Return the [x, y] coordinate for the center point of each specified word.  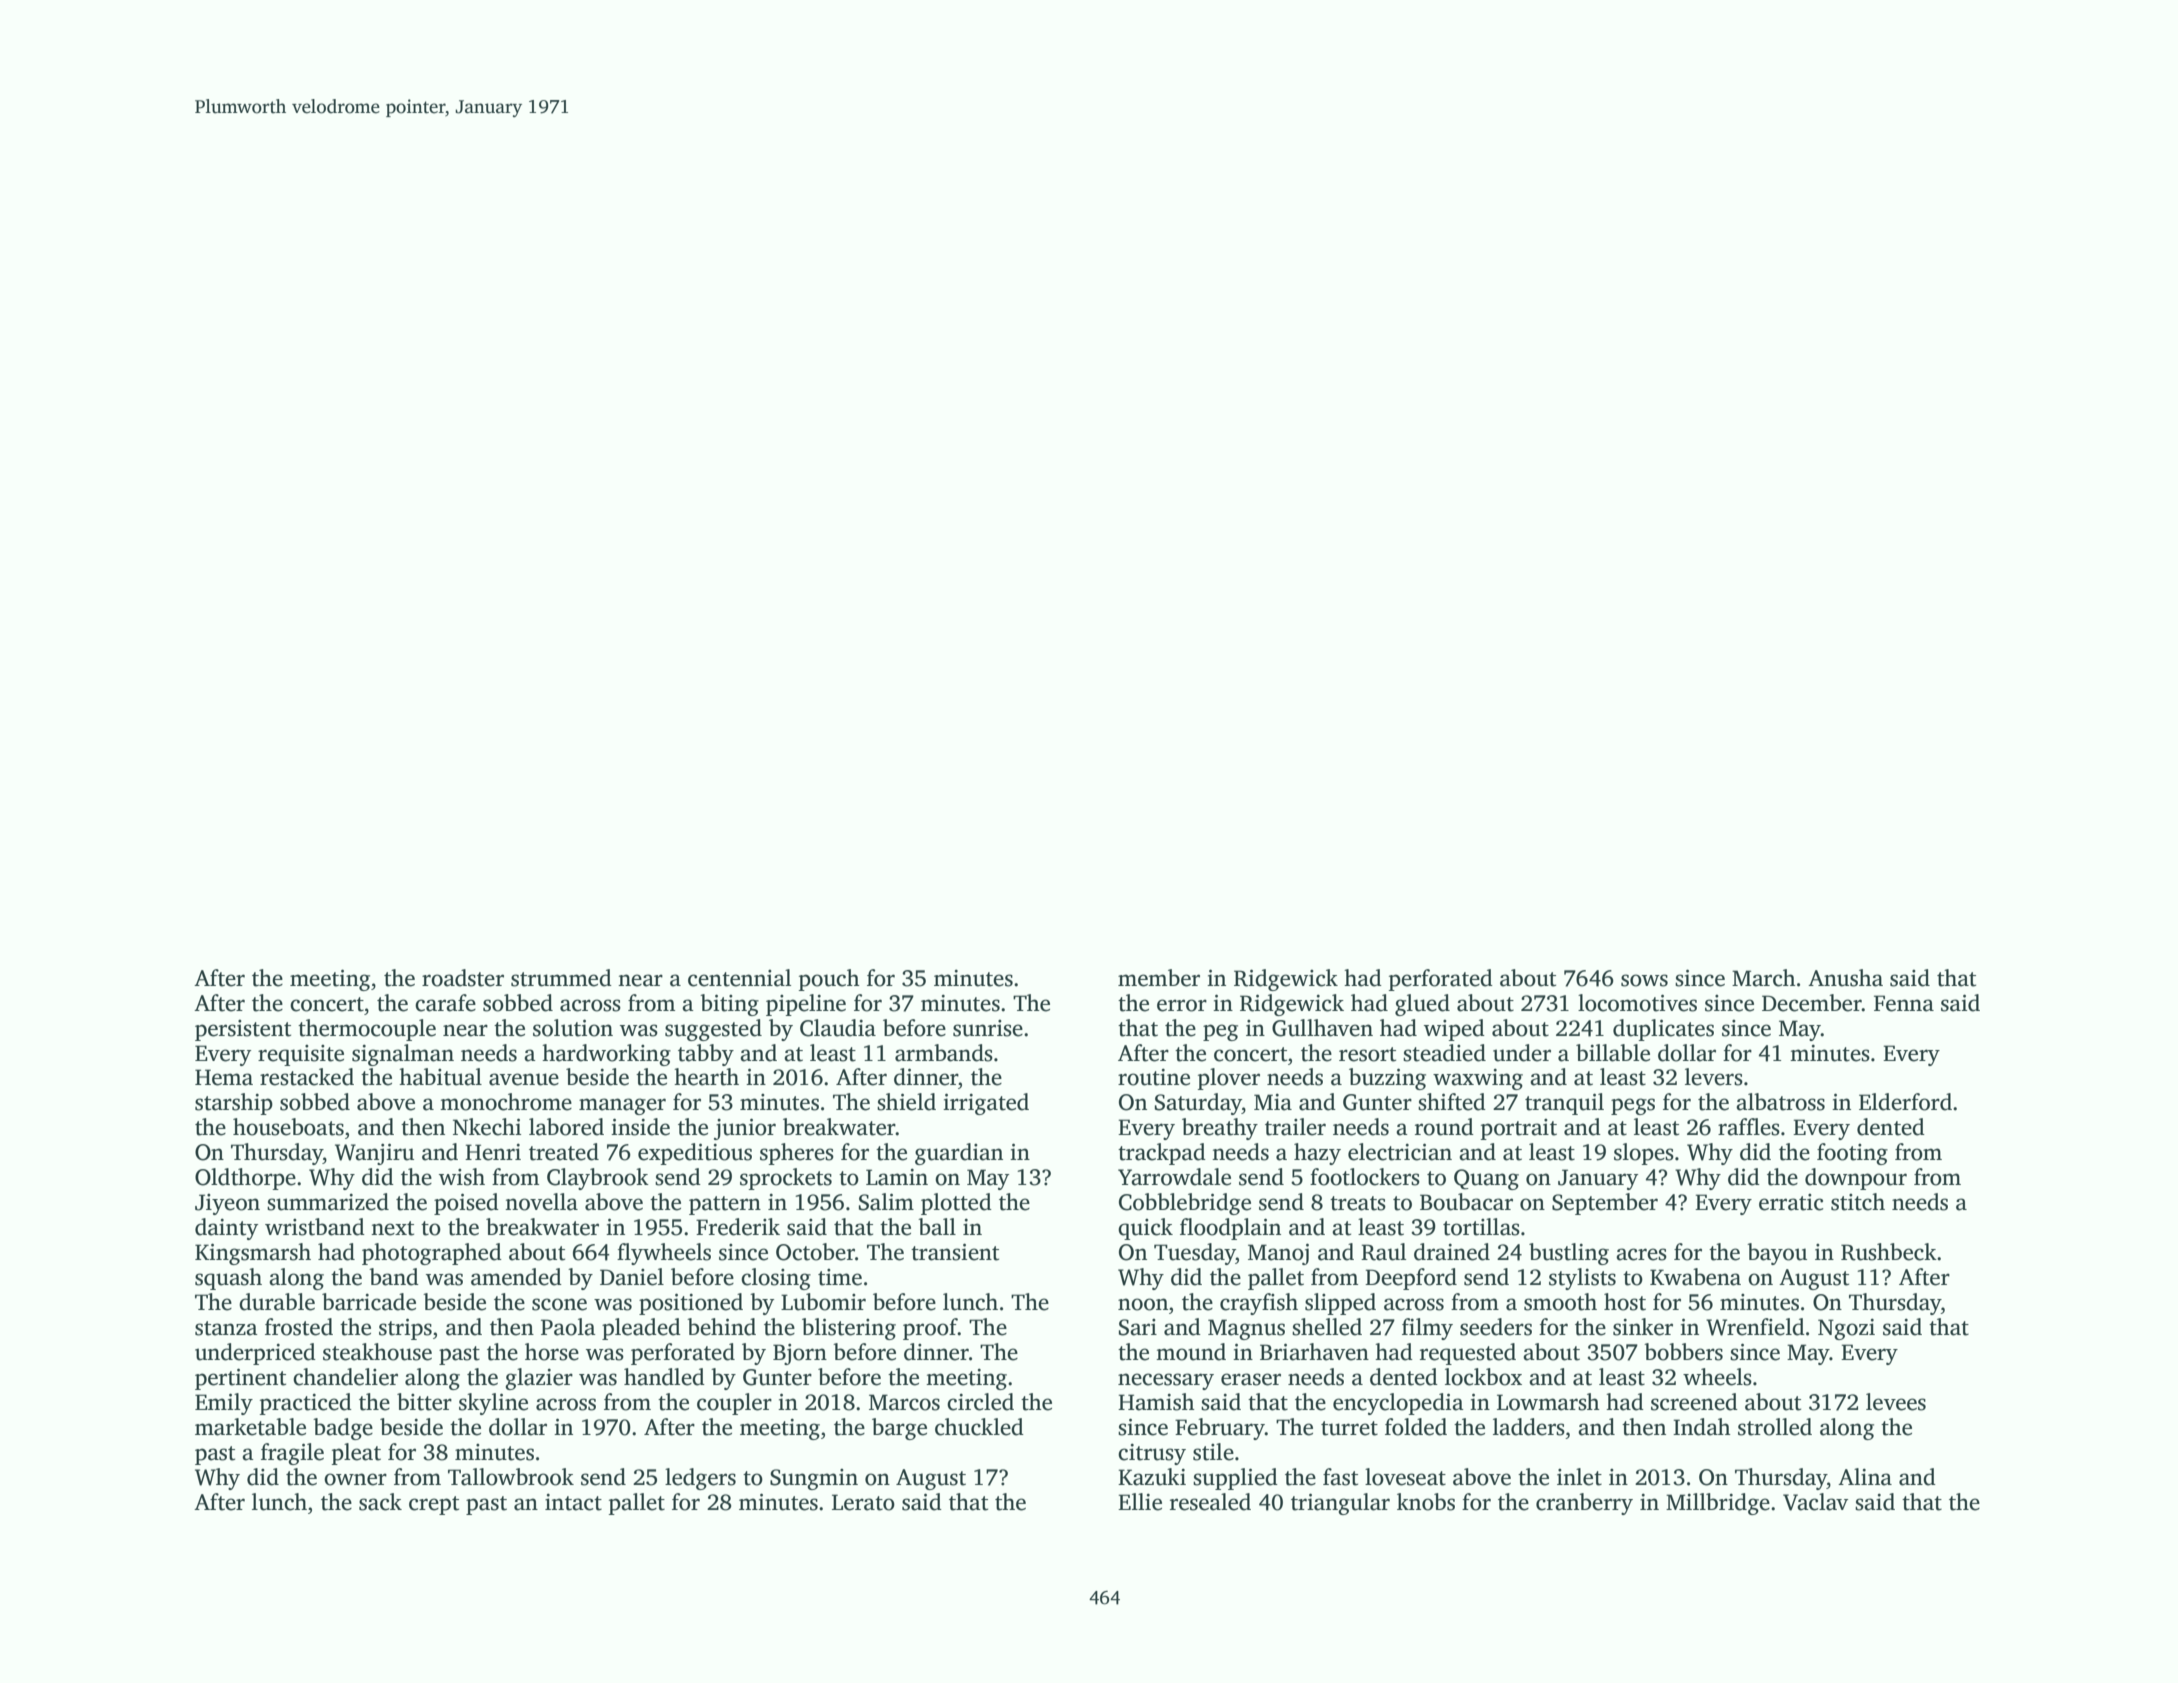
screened [1694, 1402]
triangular [1340, 1504]
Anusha [1845, 978]
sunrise [988, 1028]
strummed [561, 978]
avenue [524, 1079]
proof [930, 1329]
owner [355, 1479]
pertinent [240, 1379]
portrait [1518, 1129]
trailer [1295, 1127]
